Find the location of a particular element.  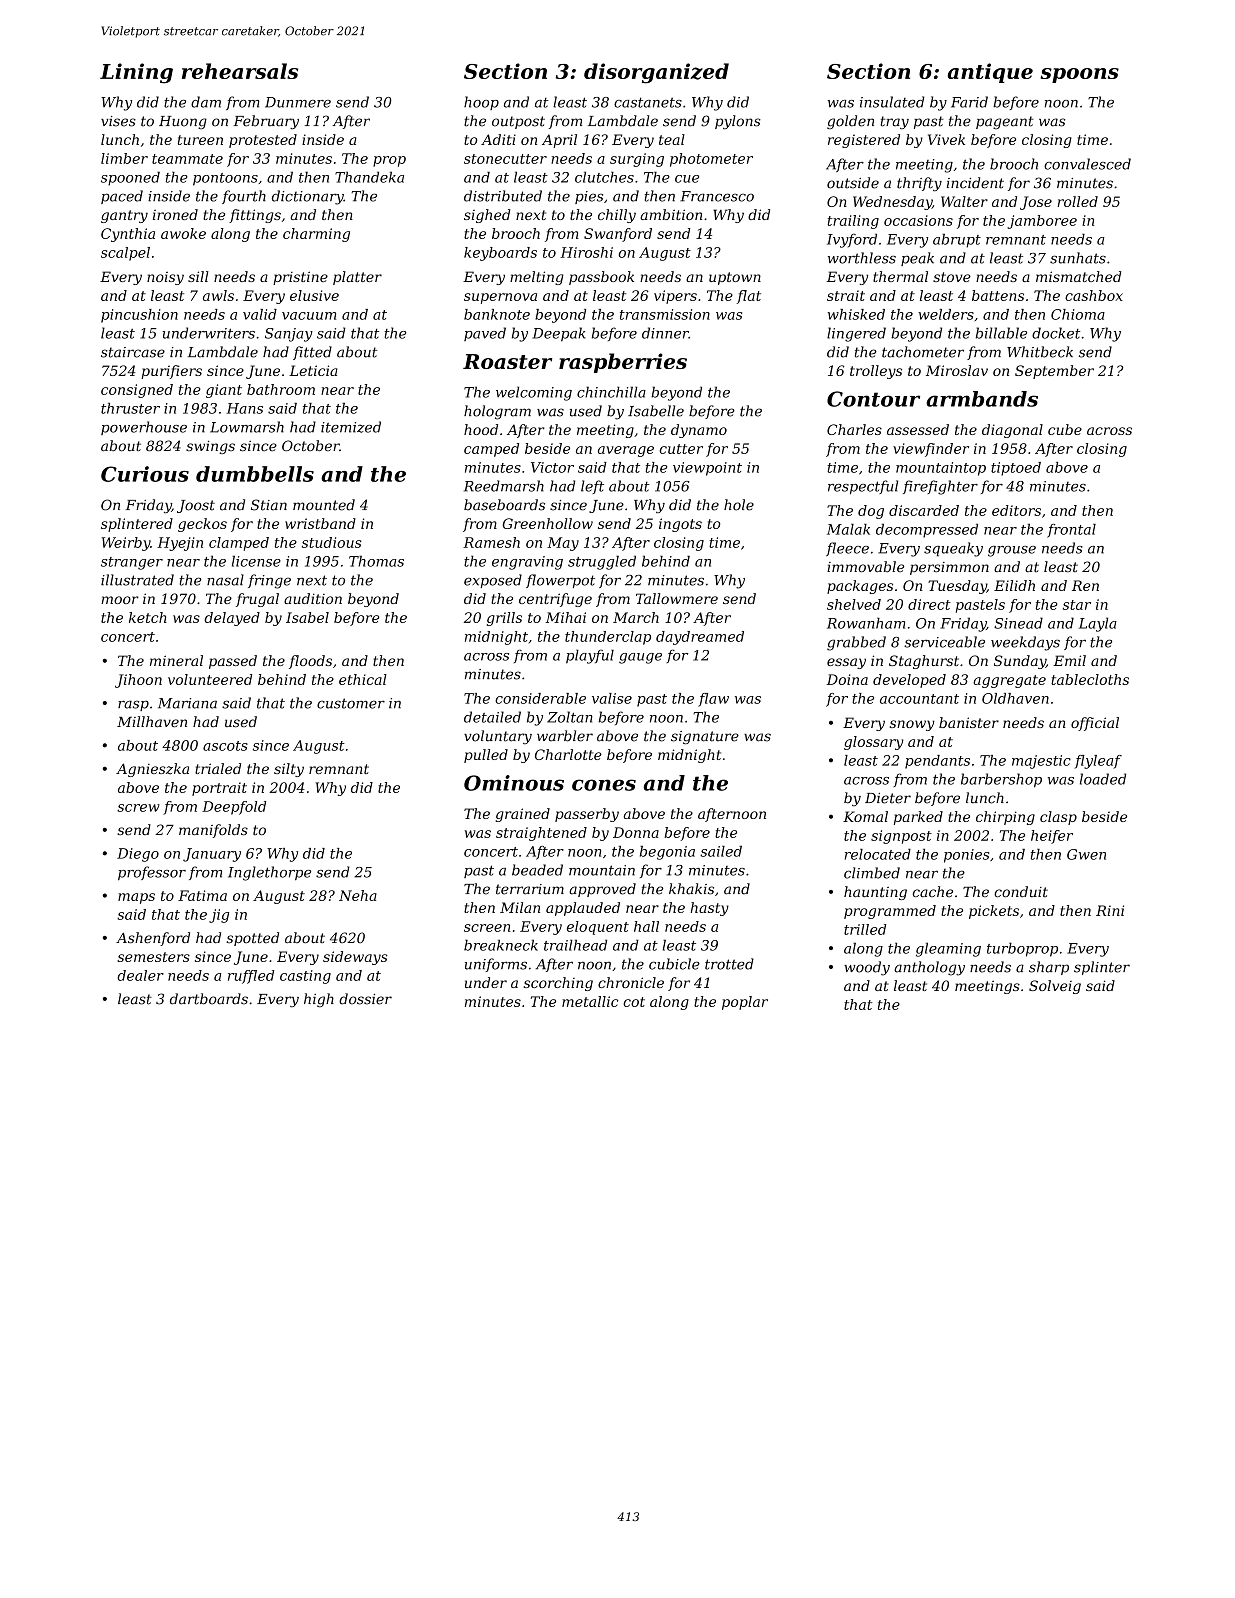

editors is located at coordinates (1016, 510).
